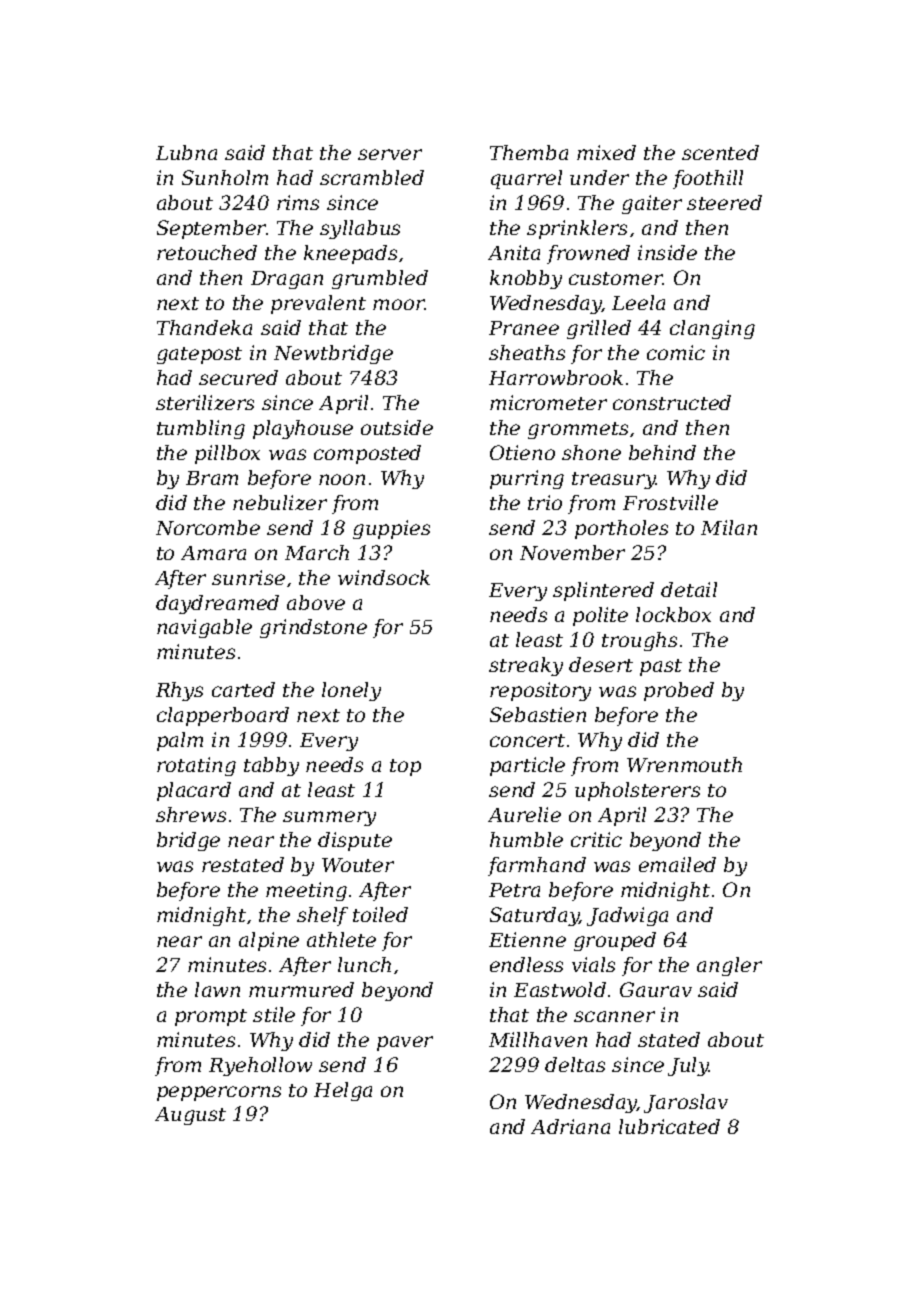 This screenshot has width=924, height=1311. Describe the element at coordinates (225, 177) in the screenshot. I see `Sunholm` at that location.
